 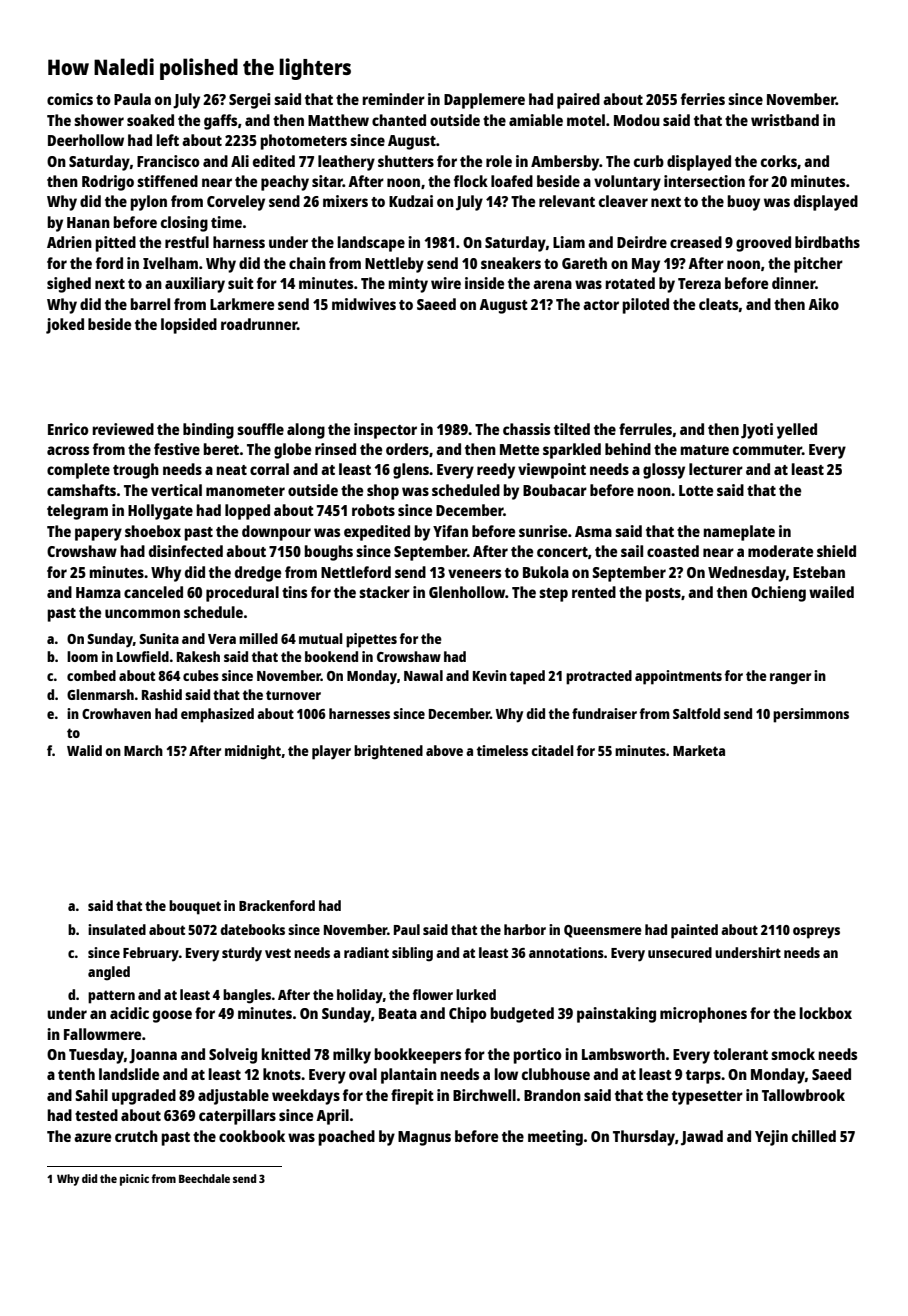 What do you see at coordinates (150, 120) in the screenshot?
I see `soaked` at bounding box center [150, 120].
